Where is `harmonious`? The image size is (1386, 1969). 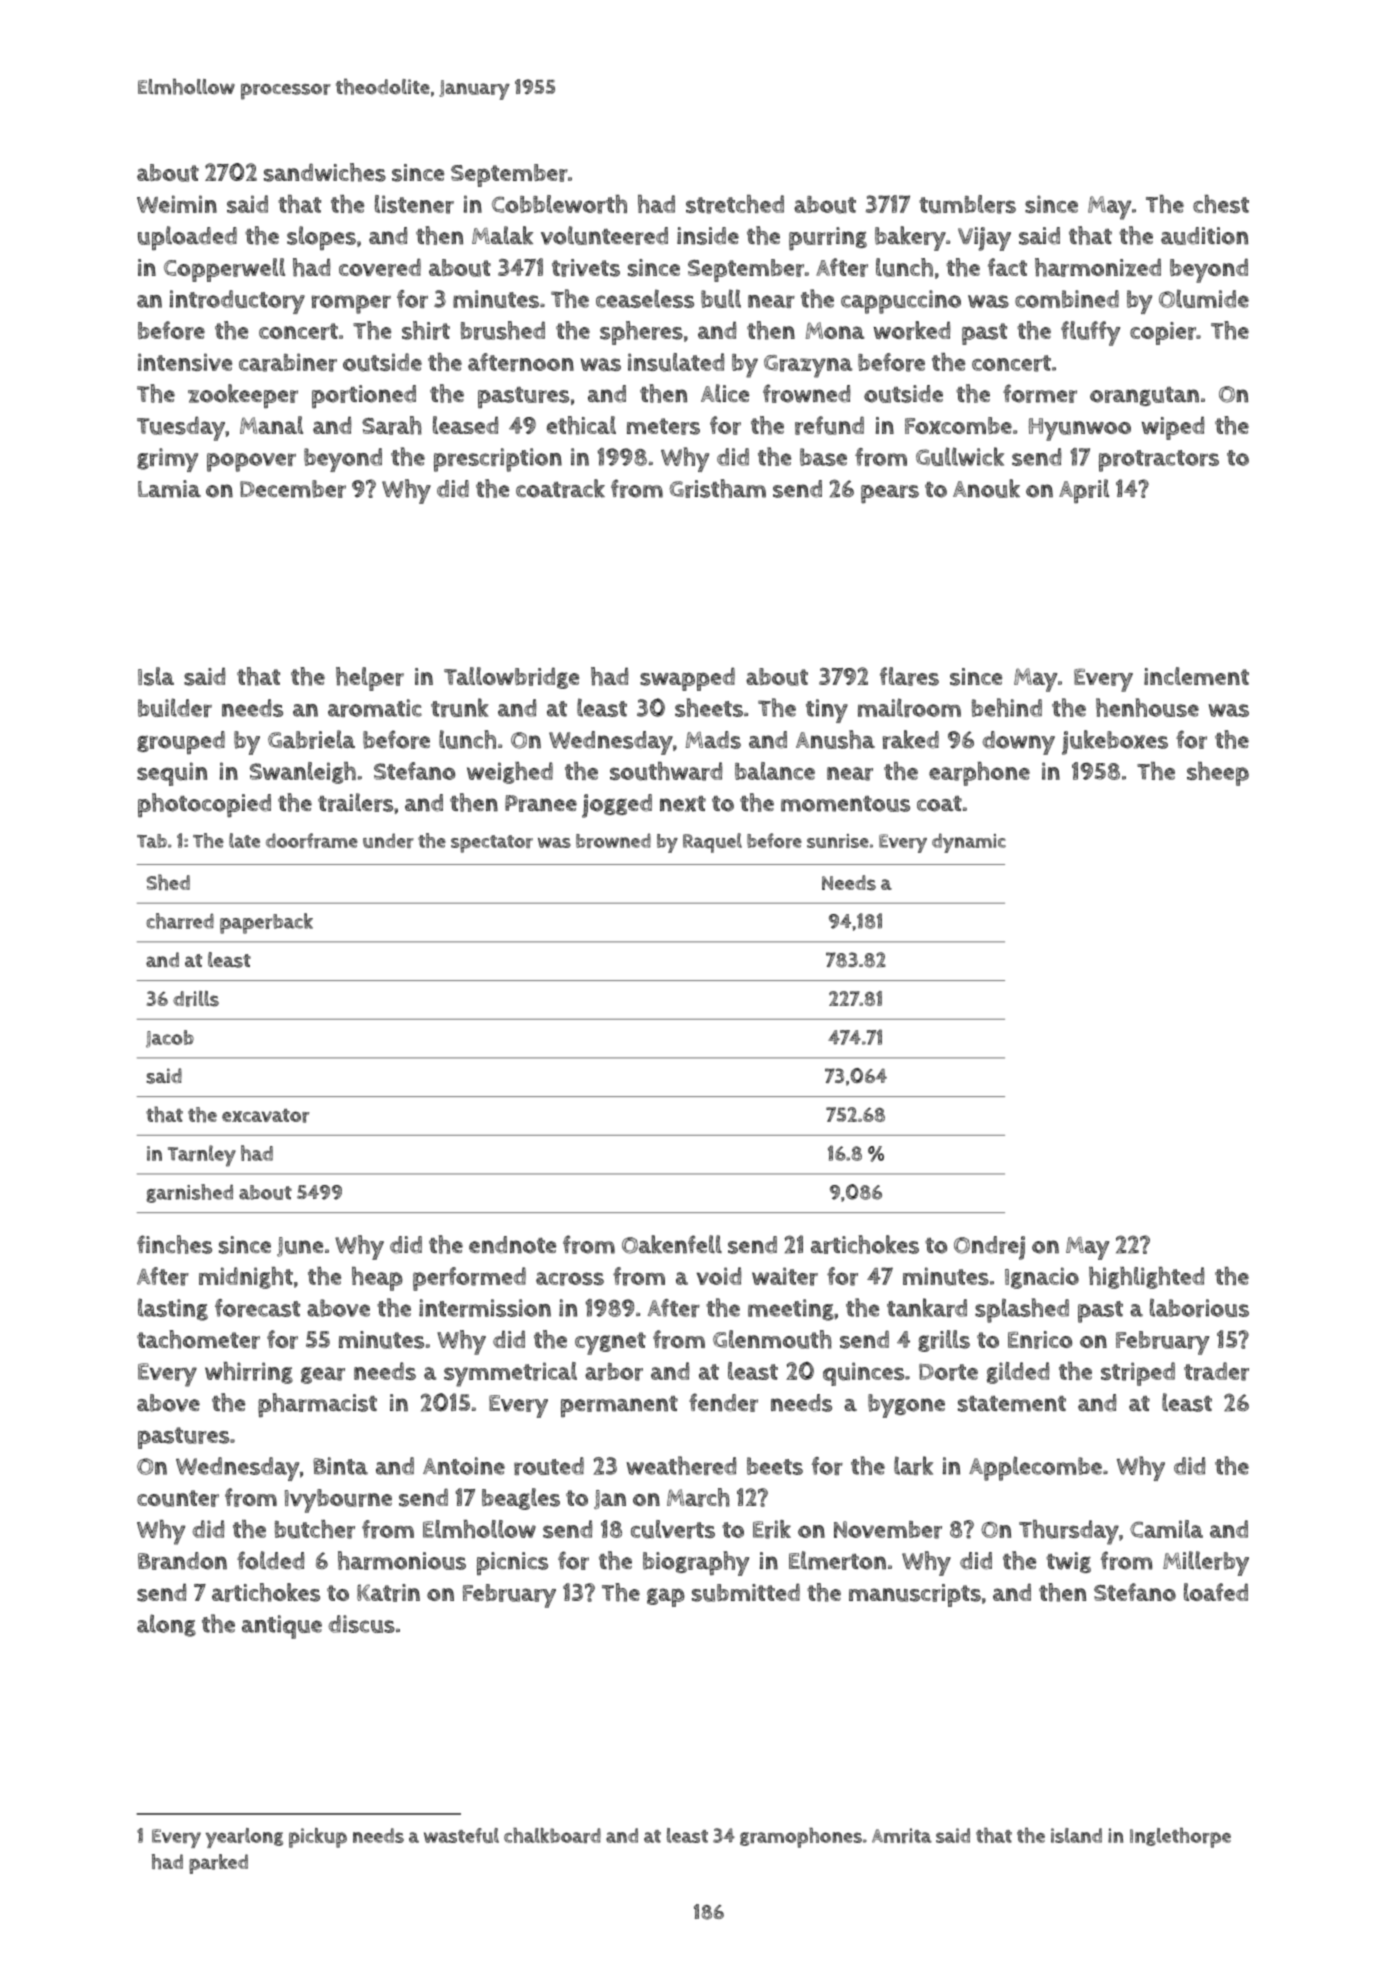 harmonious is located at coordinates (402, 1560).
